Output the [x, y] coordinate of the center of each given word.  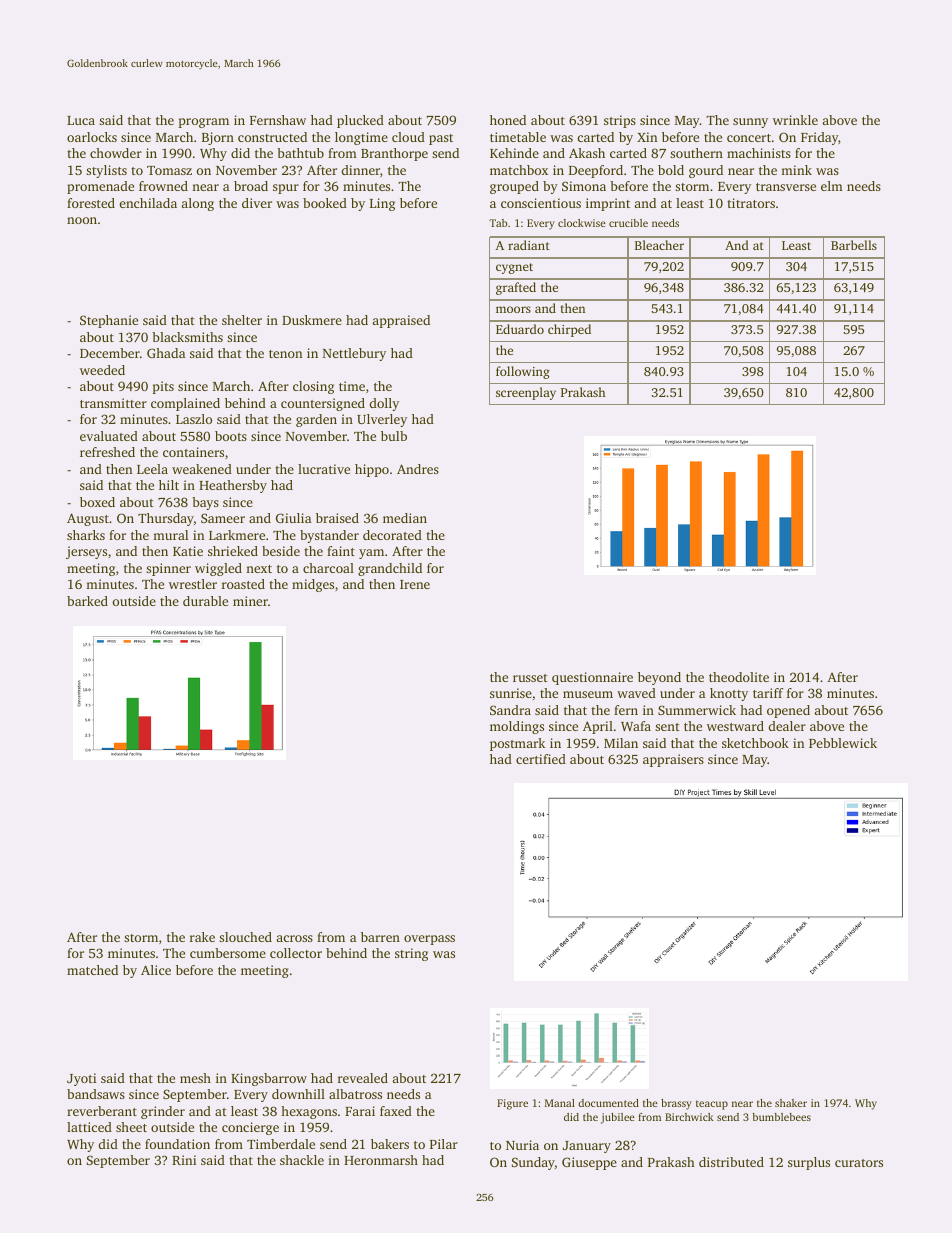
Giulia [294, 518]
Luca [81, 120]
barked [87, 601]
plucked [360, 121]
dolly [384, 404]
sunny [750, 123]
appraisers [673, 760]
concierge [250, 1128]
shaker [791, 1103]
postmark [517, 744]
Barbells [854, 245]
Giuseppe [589, 1163]
